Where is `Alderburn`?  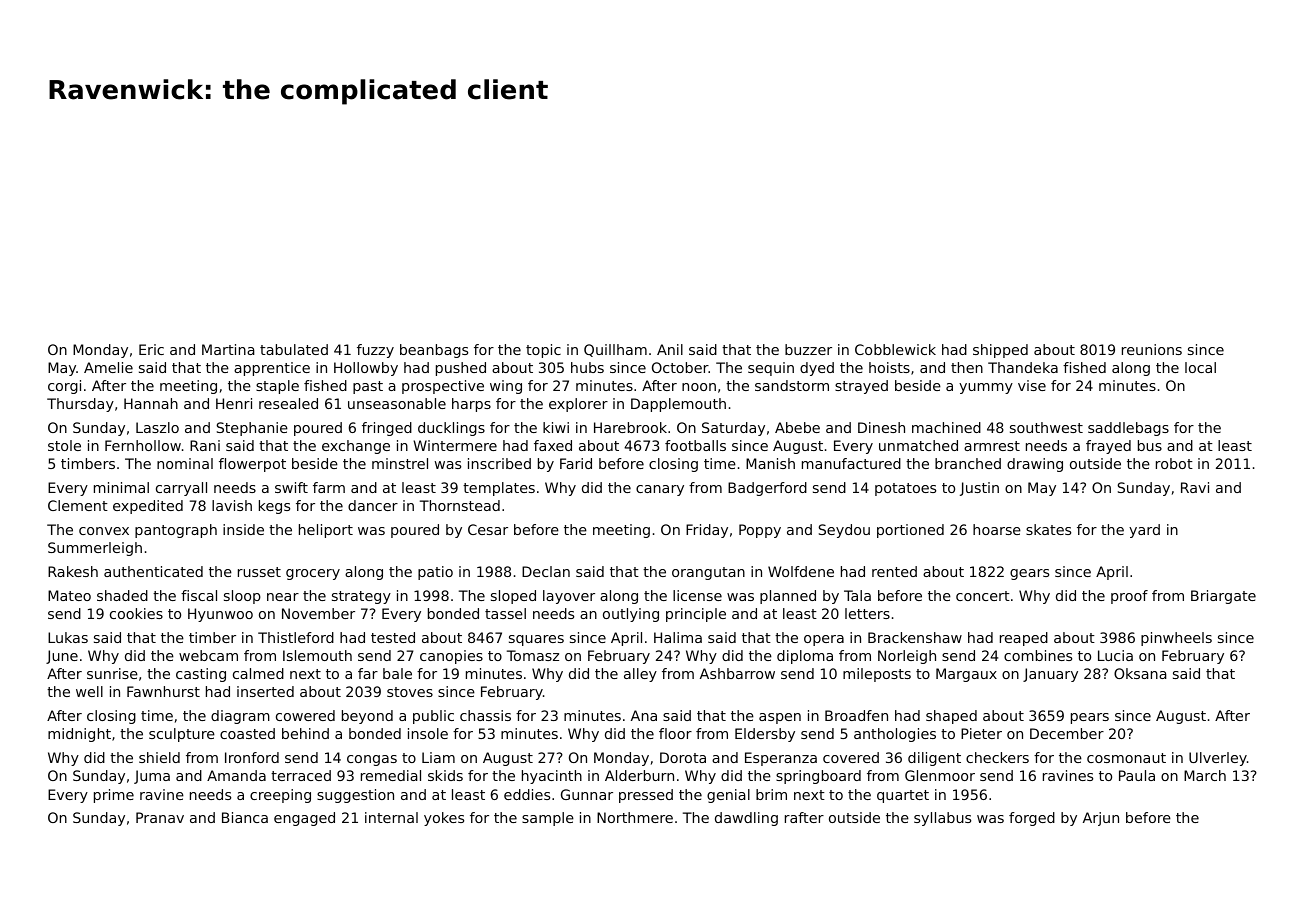
Alderburn is located at coordinates (639, 775).
